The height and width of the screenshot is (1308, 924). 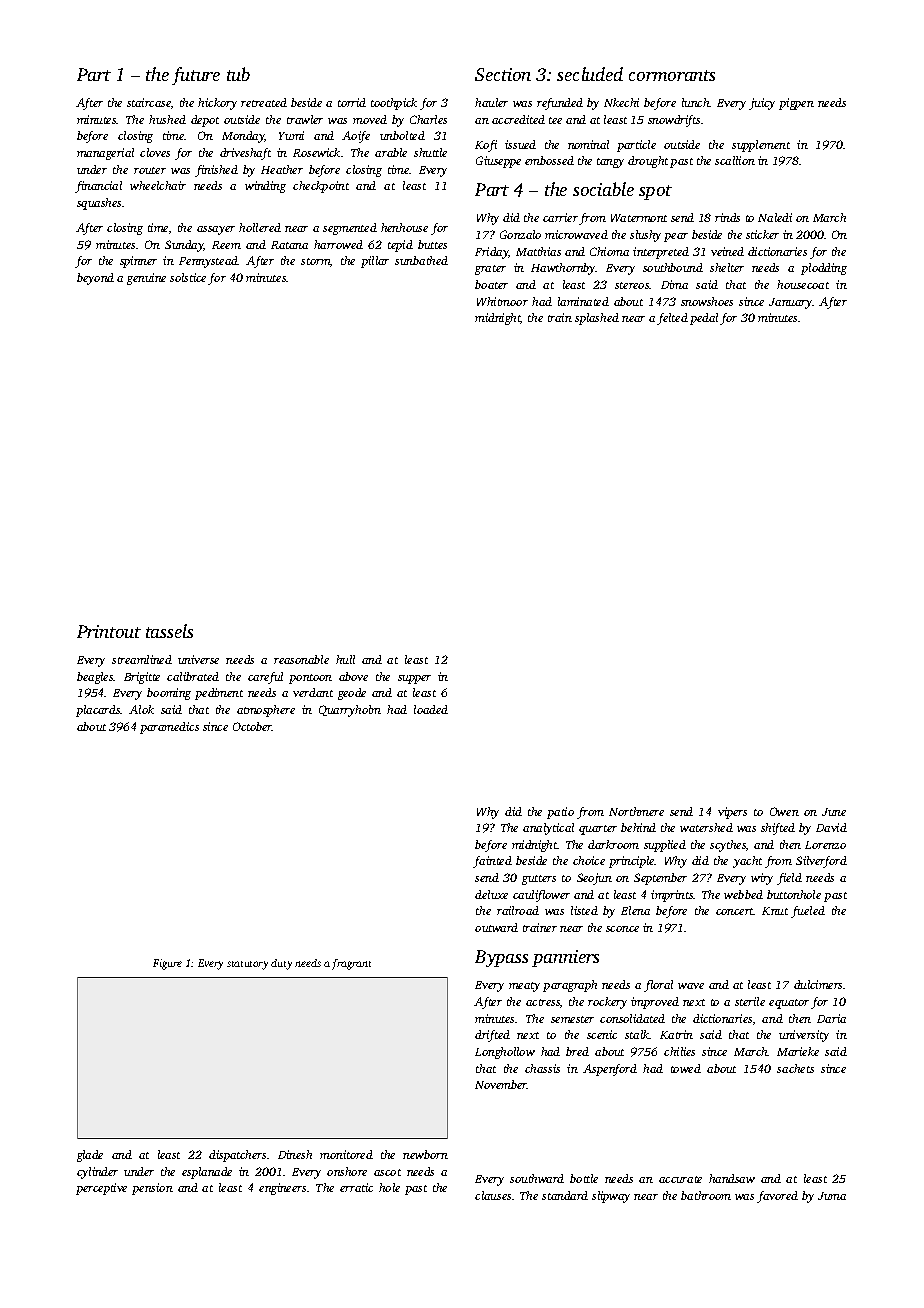 What do you see at coordinates (791, 303) in the screenshot?
I see `January` at bounding box center [791, 303].
